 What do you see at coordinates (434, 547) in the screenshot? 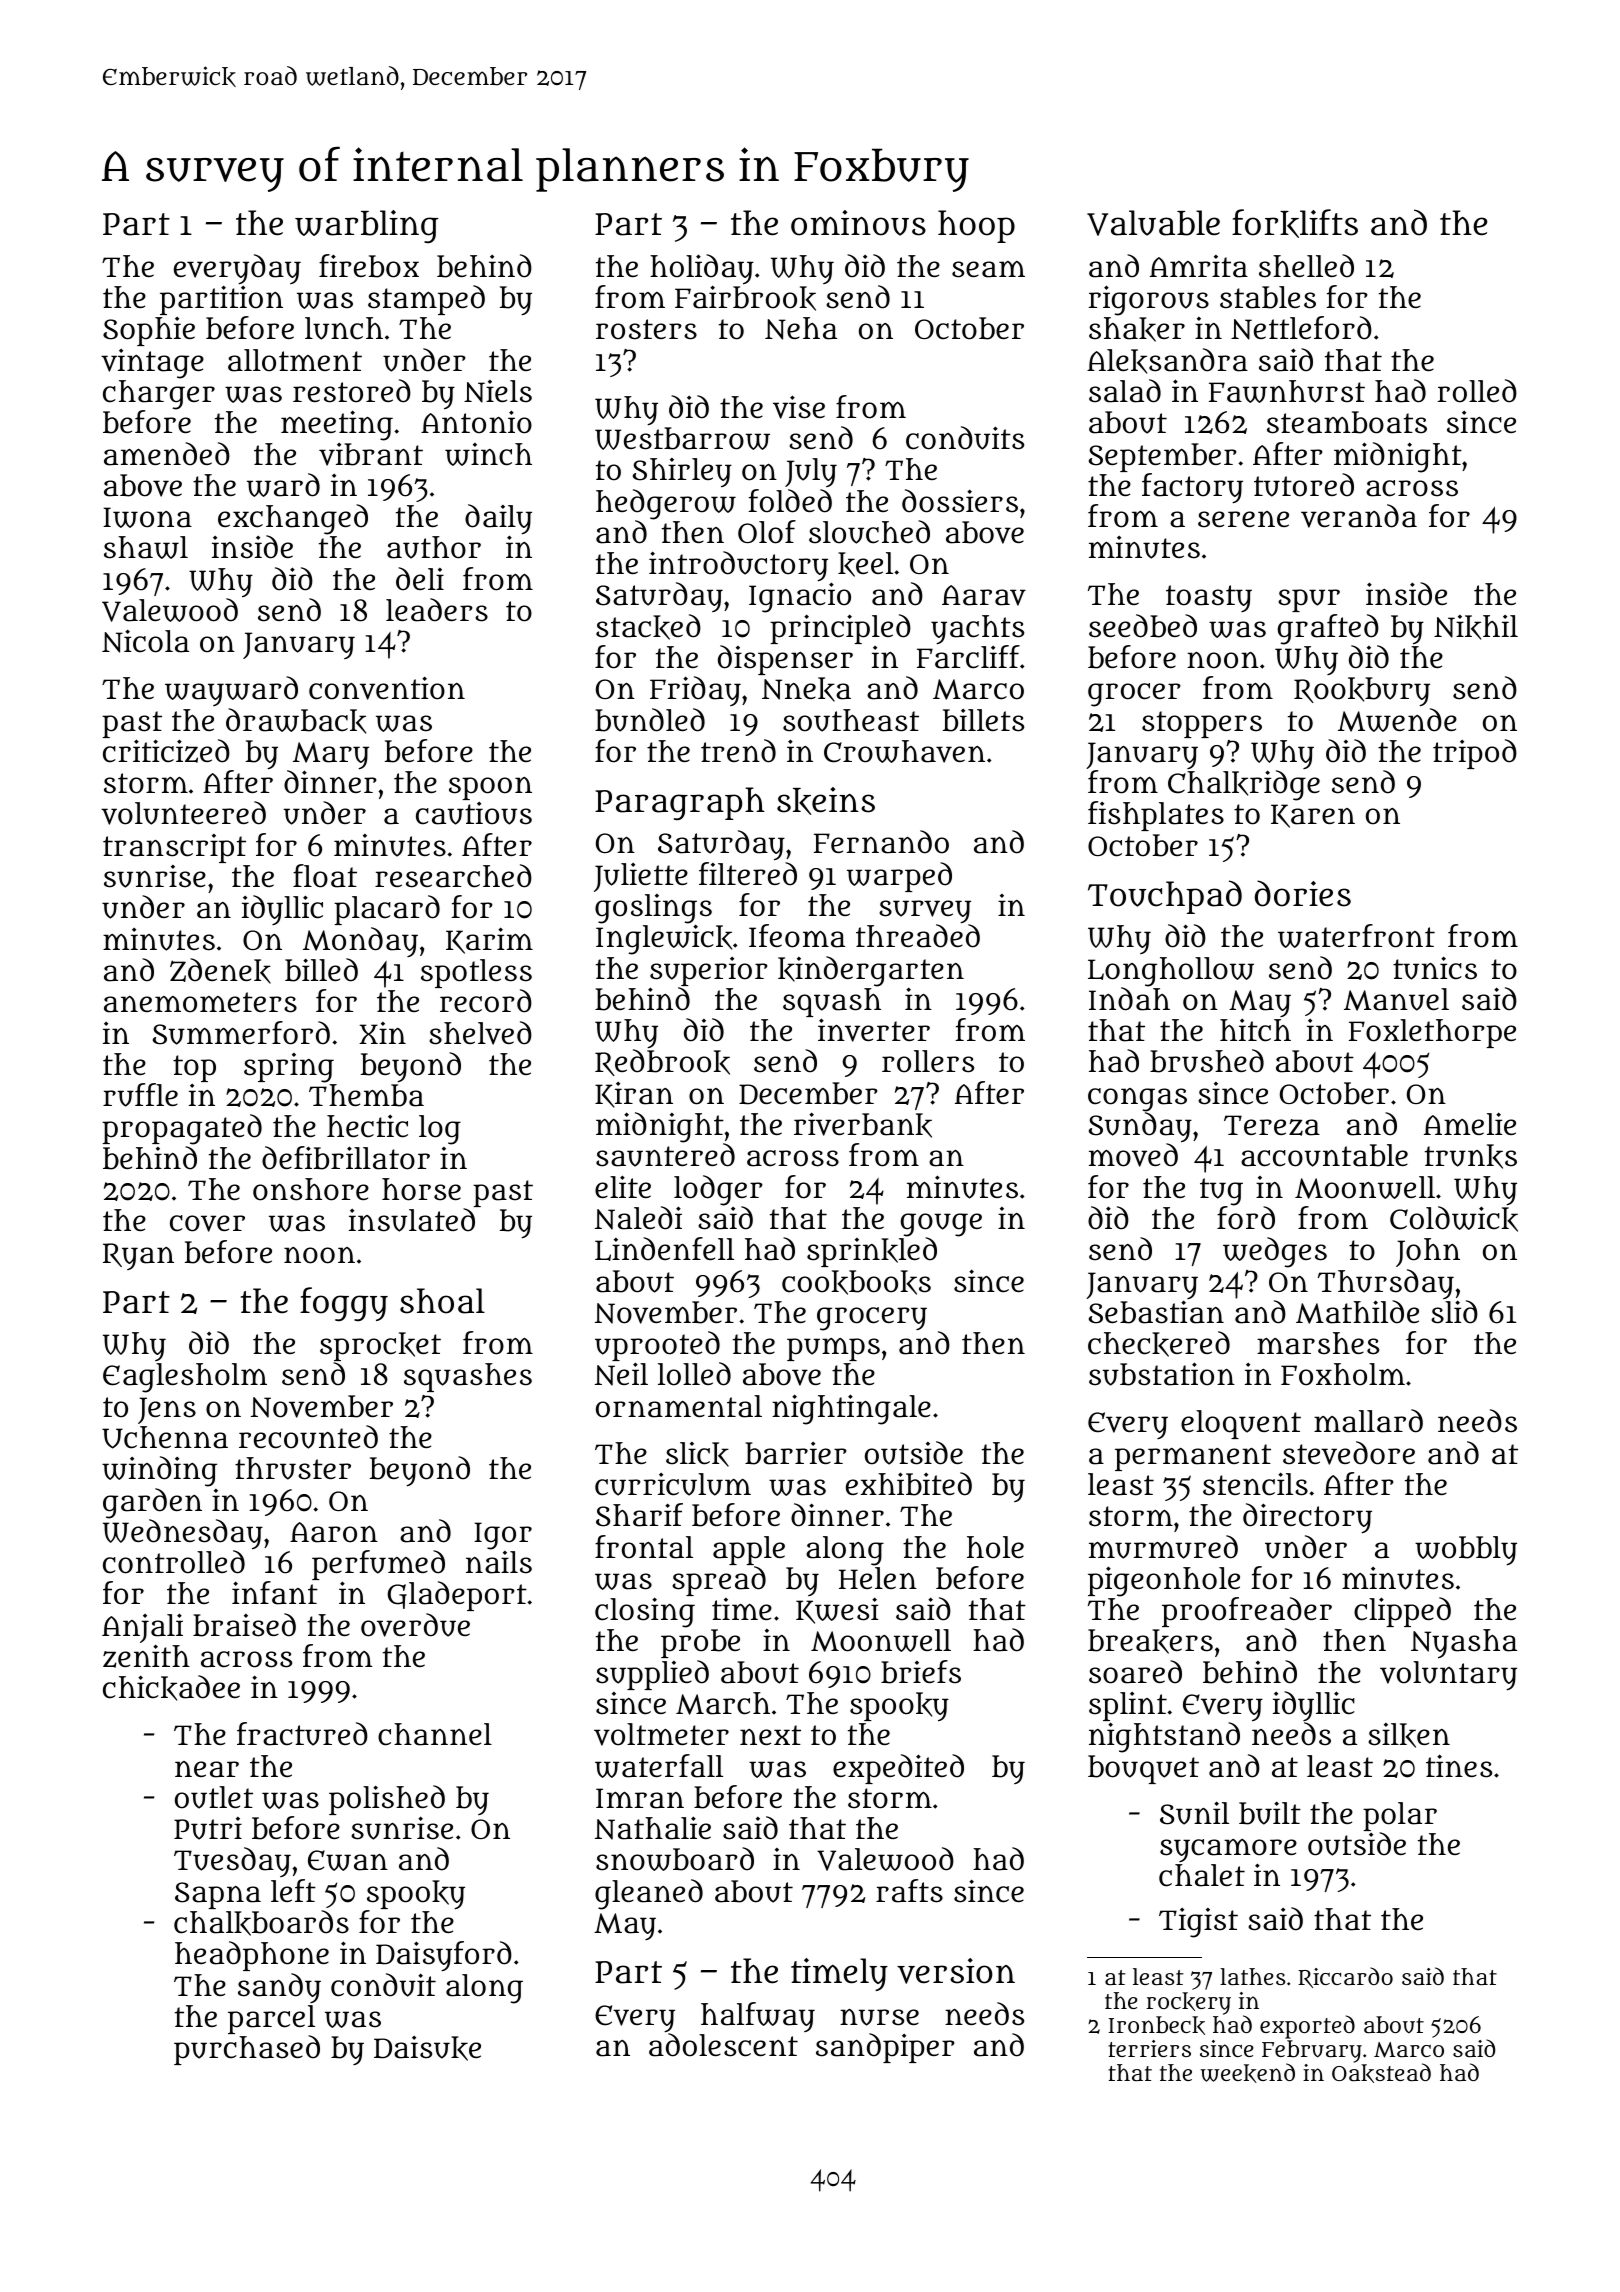
I see `author` at bounding box center [434, 547].
